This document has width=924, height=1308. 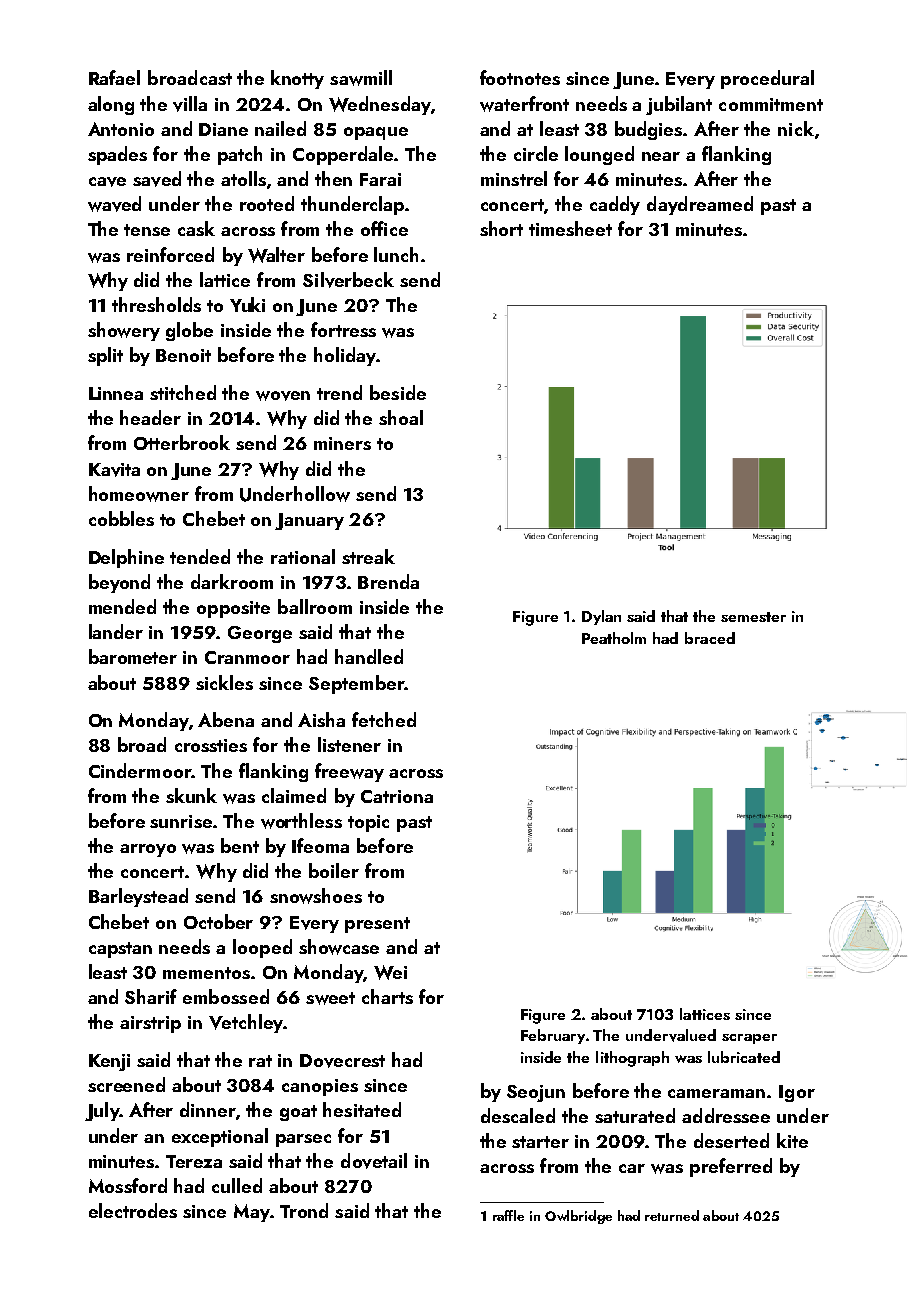 What do you see at coordinates (247, 657) in the document?
I see `Cranmoor` at bounding box center [247, 657].
